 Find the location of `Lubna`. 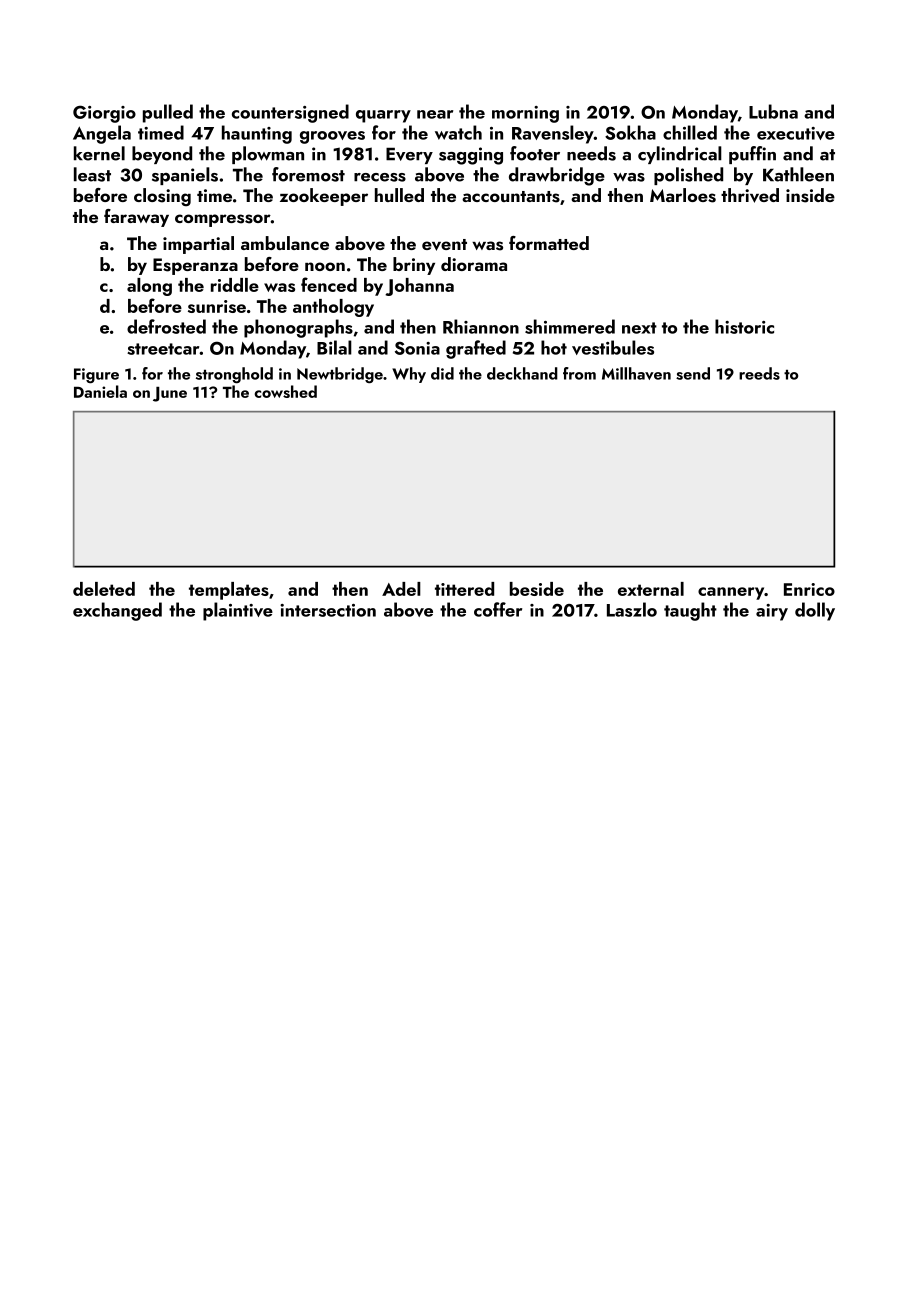

Lubna is located at coordinates (773, 111).
